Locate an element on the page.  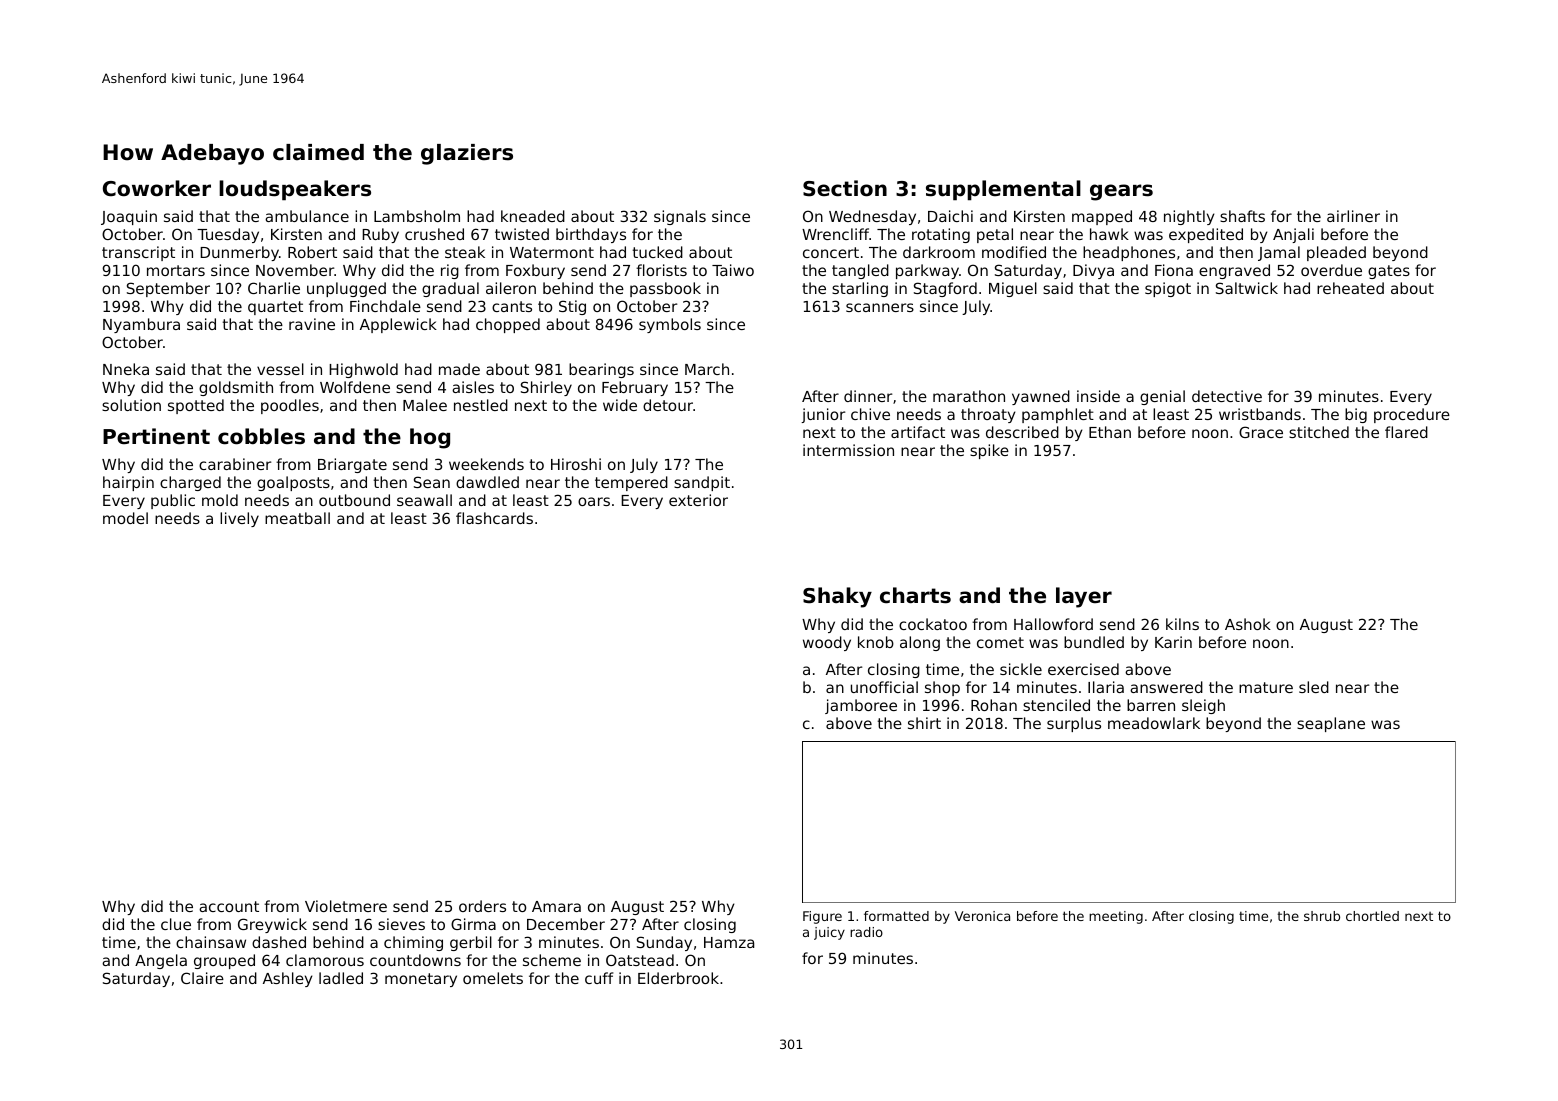
account is located at coordinates (229, 906).
